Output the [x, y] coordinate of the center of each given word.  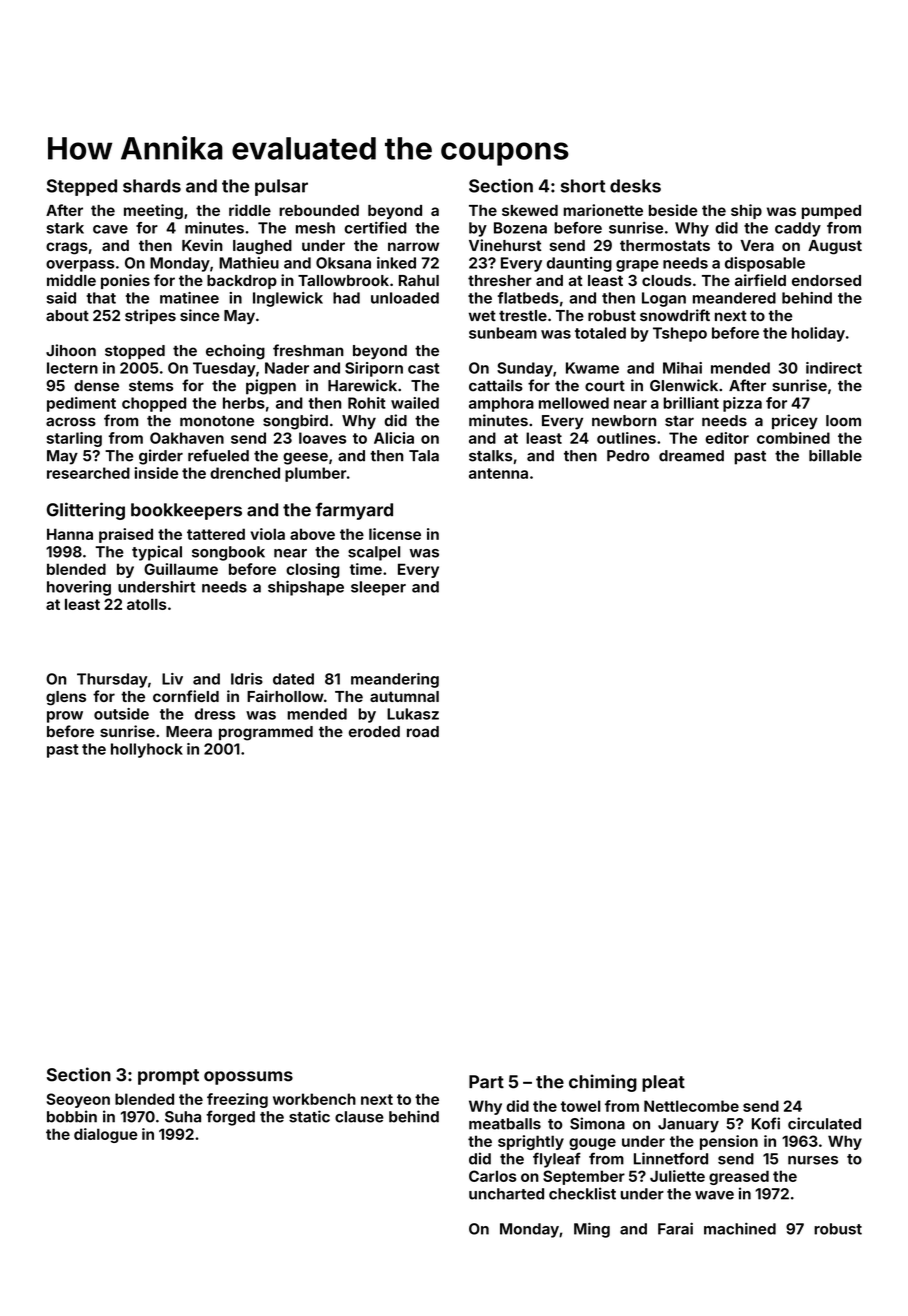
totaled [600, 333]
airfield [760, 280]
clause [359, 1117]
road [423, 731]
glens [66, 698]
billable [835, 455]
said [61, 298]
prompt [168, 1077]
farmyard [354, 511]
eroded [374, 731]
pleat [663, 1083]
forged [230, 1118]
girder [161, 457]
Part [486, 1082]
